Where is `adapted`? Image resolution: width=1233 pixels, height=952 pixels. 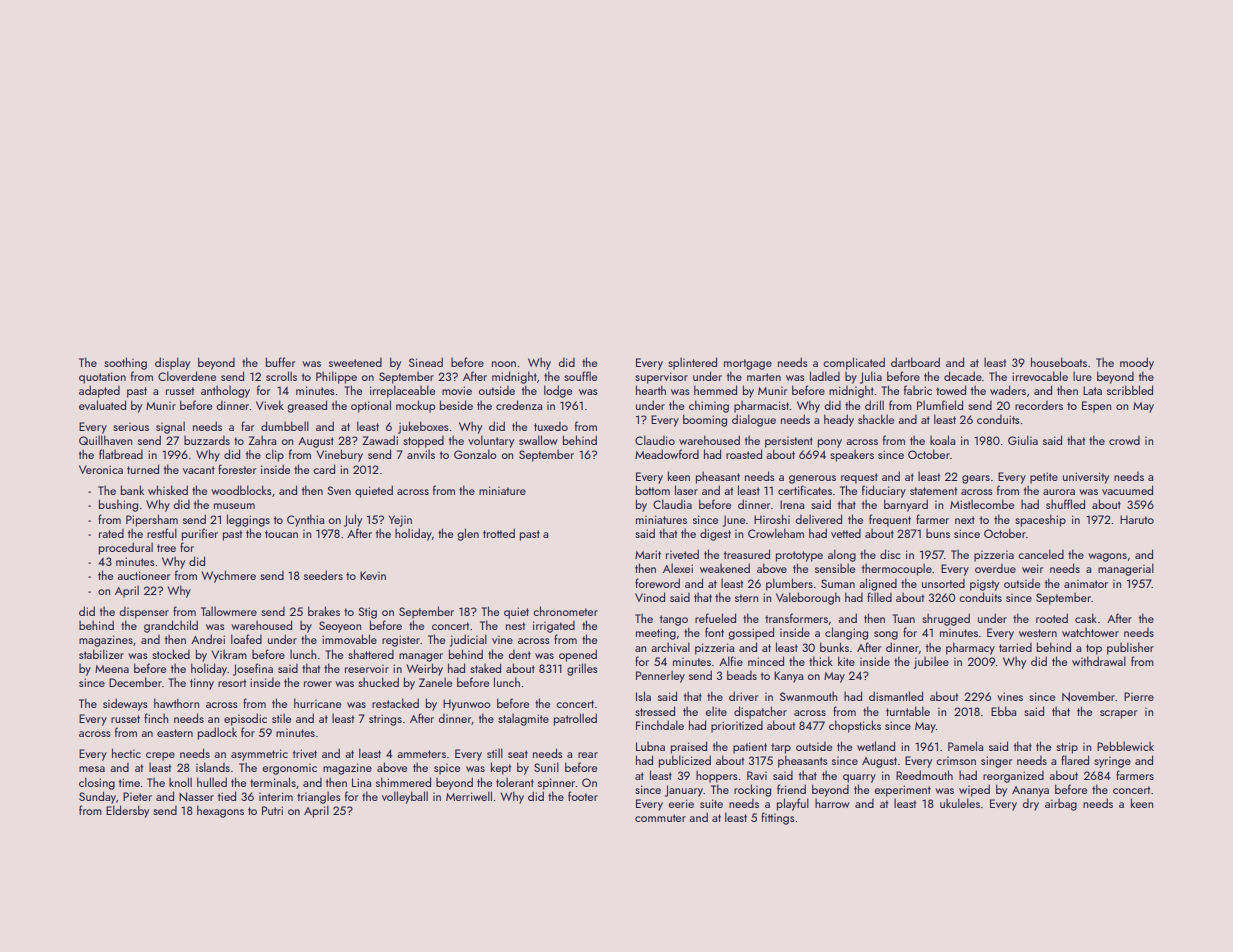
adapted is located at coordinates (99, 391).
